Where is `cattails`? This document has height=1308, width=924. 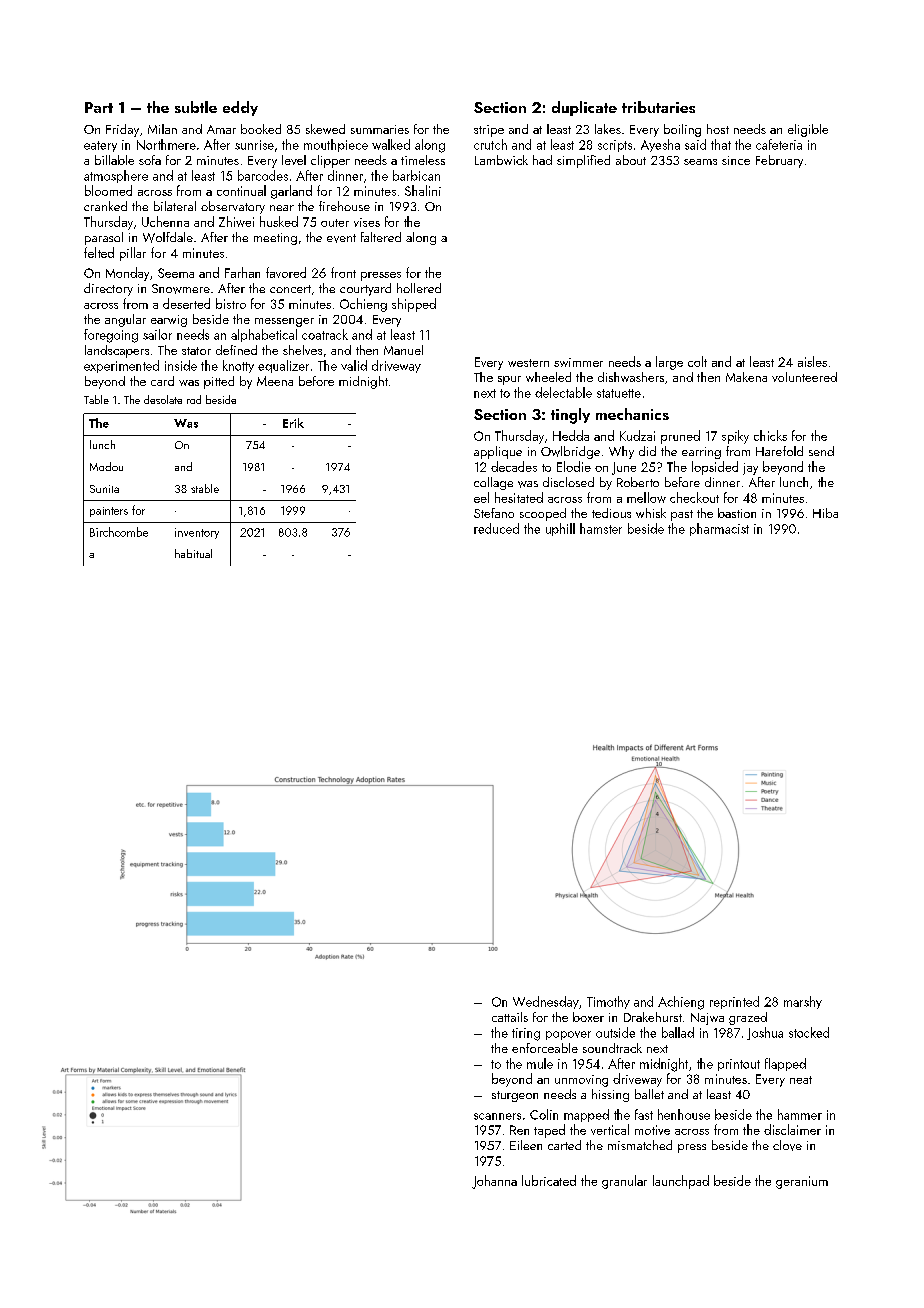 cattails is located at coordinates (510, 1017).
